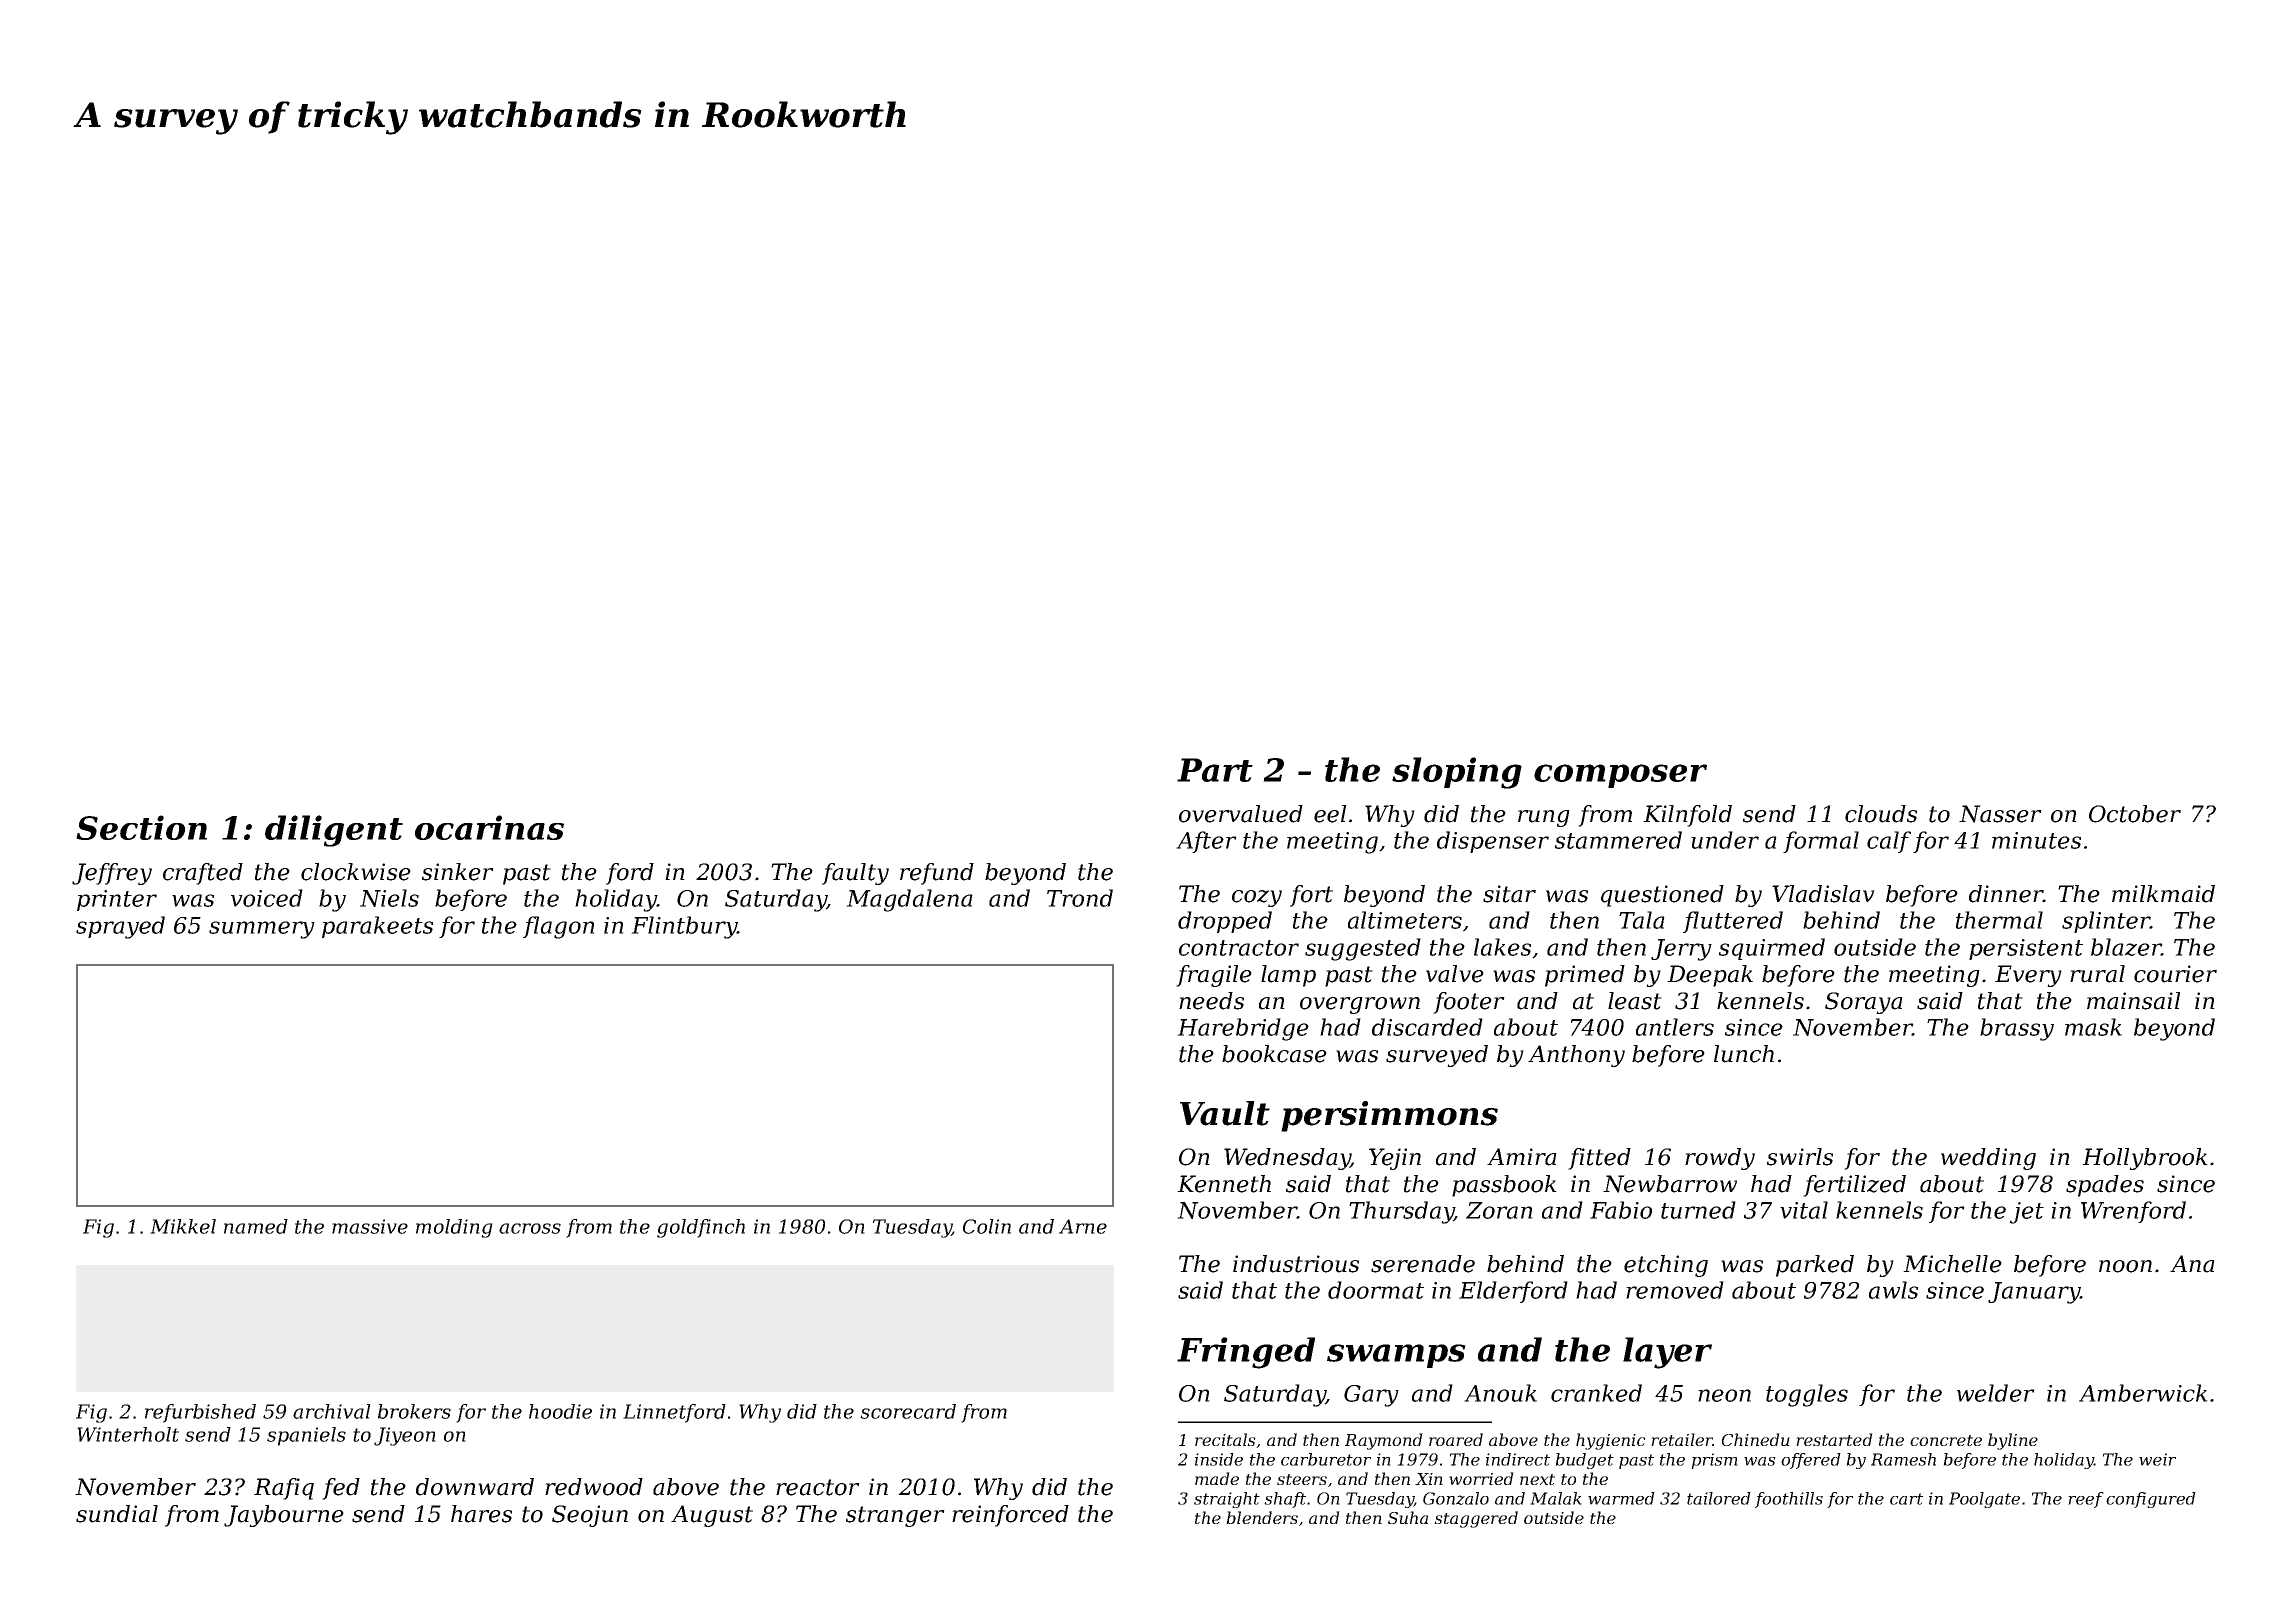  Describe the element at coordinates (2145, 1159) in the screenshot. I see `Hollybrook` at that location.
